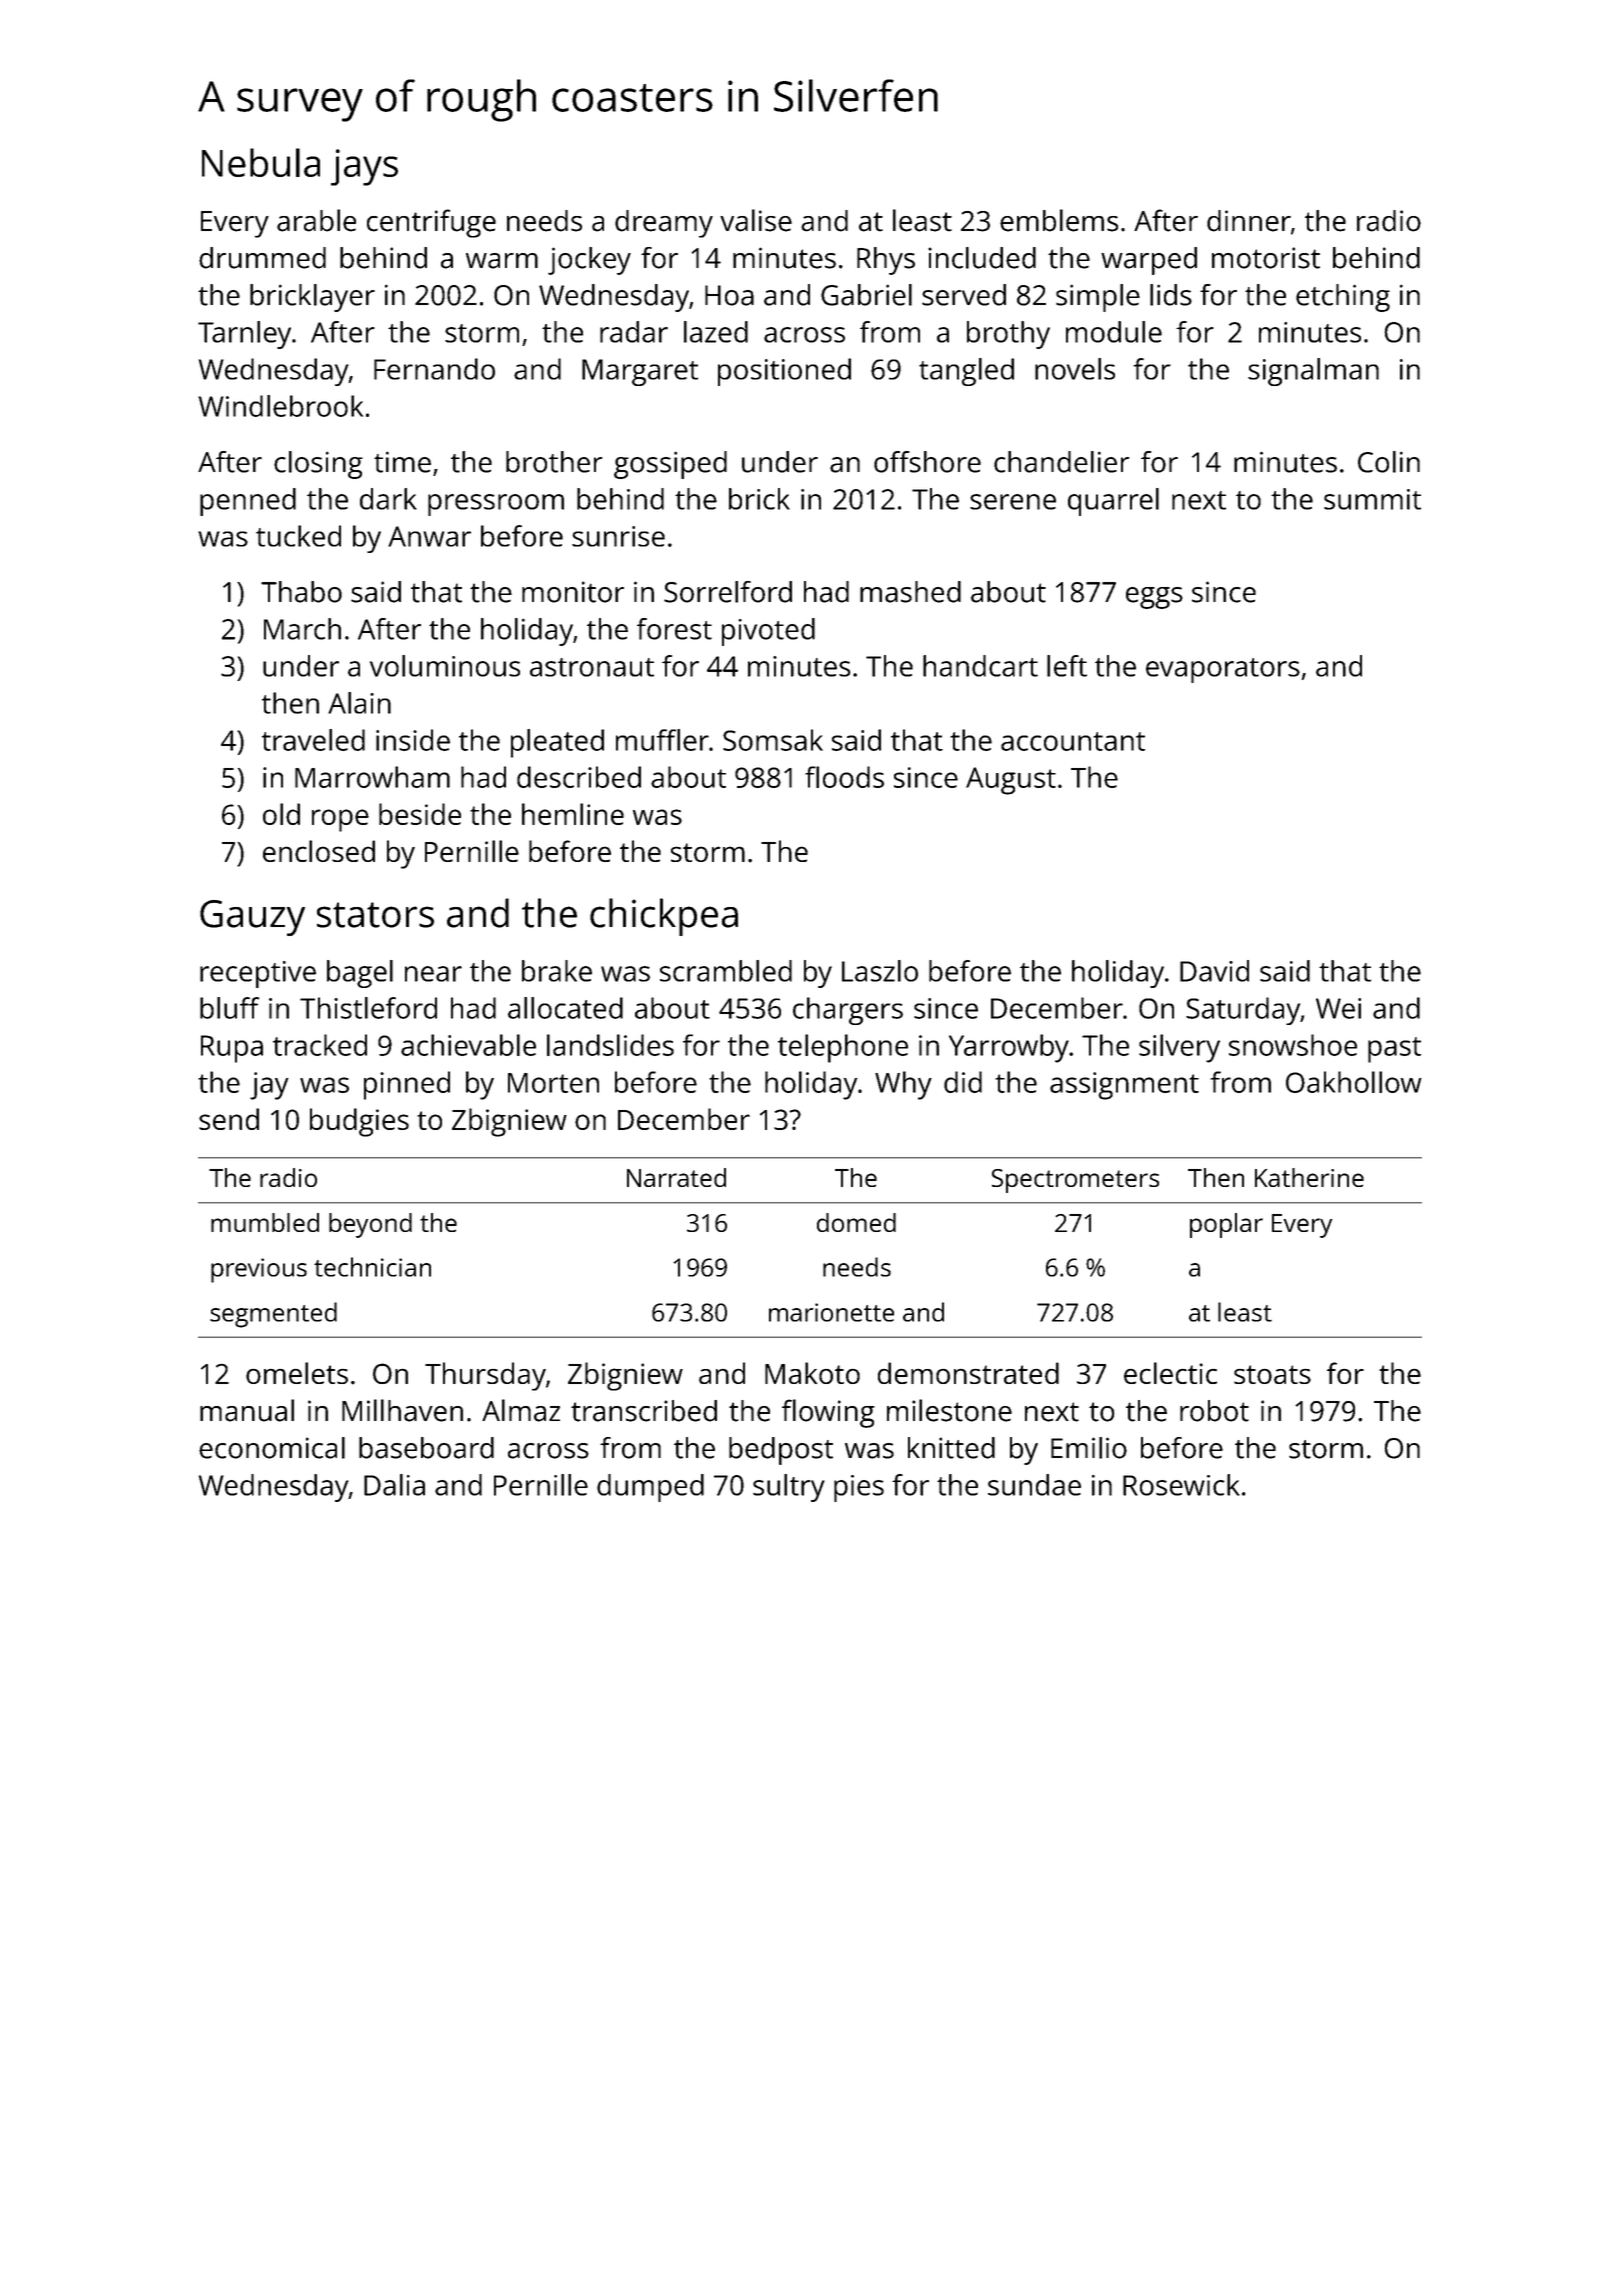  Describe the element at coordinates (1181, 1485) in the page. I see `Rosewick` at that location.
